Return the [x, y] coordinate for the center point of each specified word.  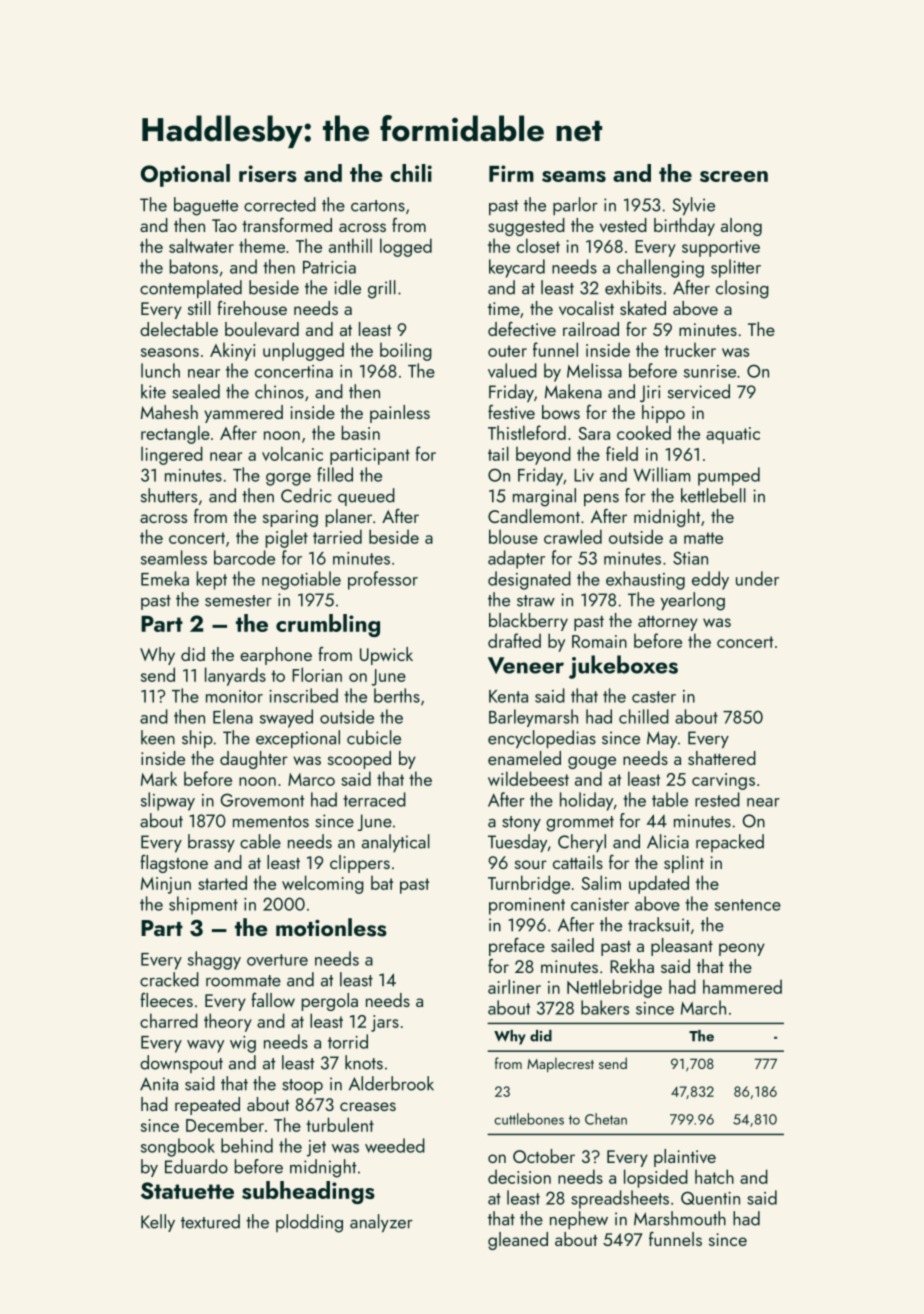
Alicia [668, 841]
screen [734, 176]
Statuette [187, 1190]
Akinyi [232, 351]
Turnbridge [529, 884]
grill [382, 289]
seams [574, 176]
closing [742, 289]
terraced [374, 799]
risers [268, 173]
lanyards [235, 676]
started [222, 882]
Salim [601, 882]
